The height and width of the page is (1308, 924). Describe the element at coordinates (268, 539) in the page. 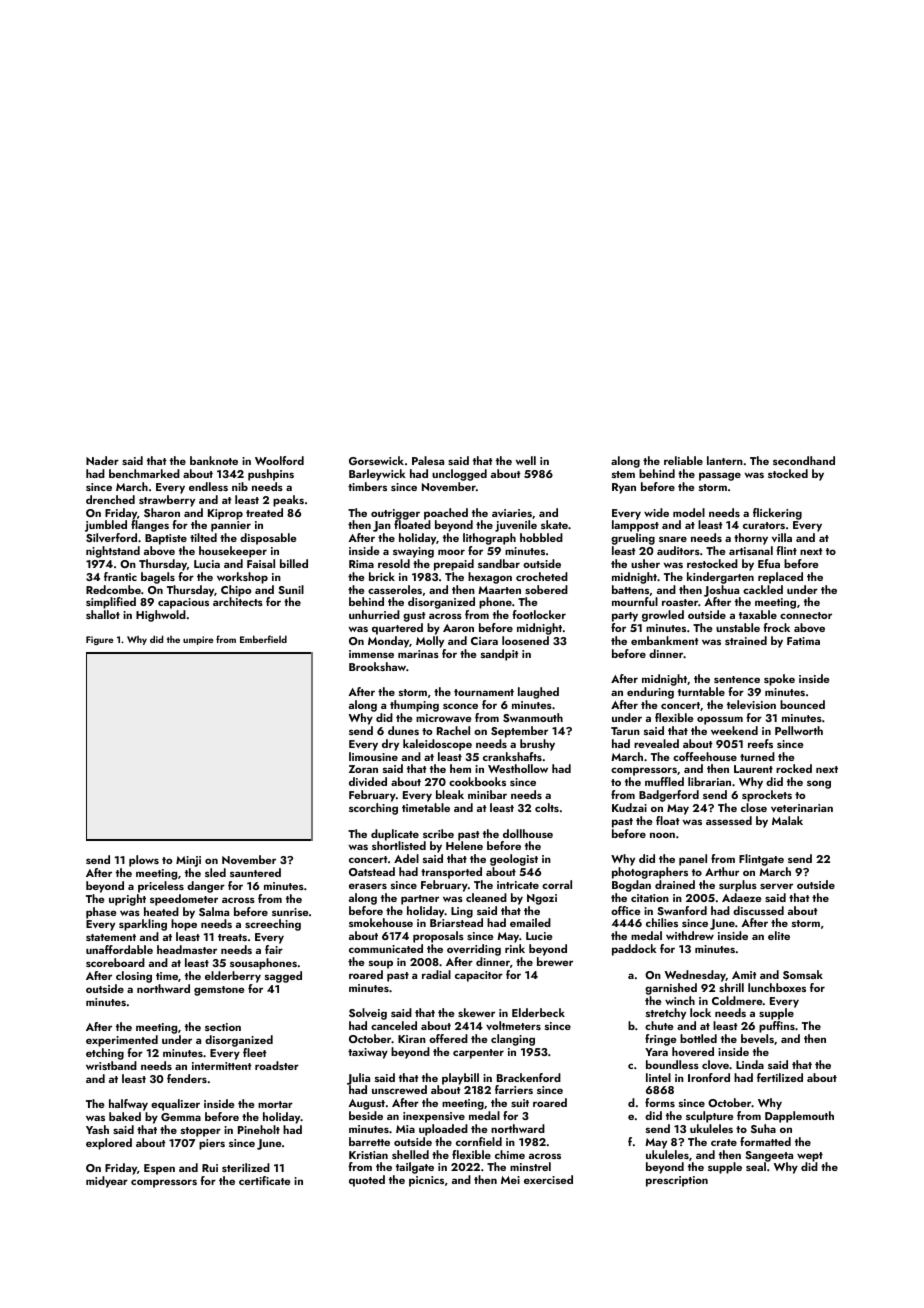

I see `disposable` at that location.
